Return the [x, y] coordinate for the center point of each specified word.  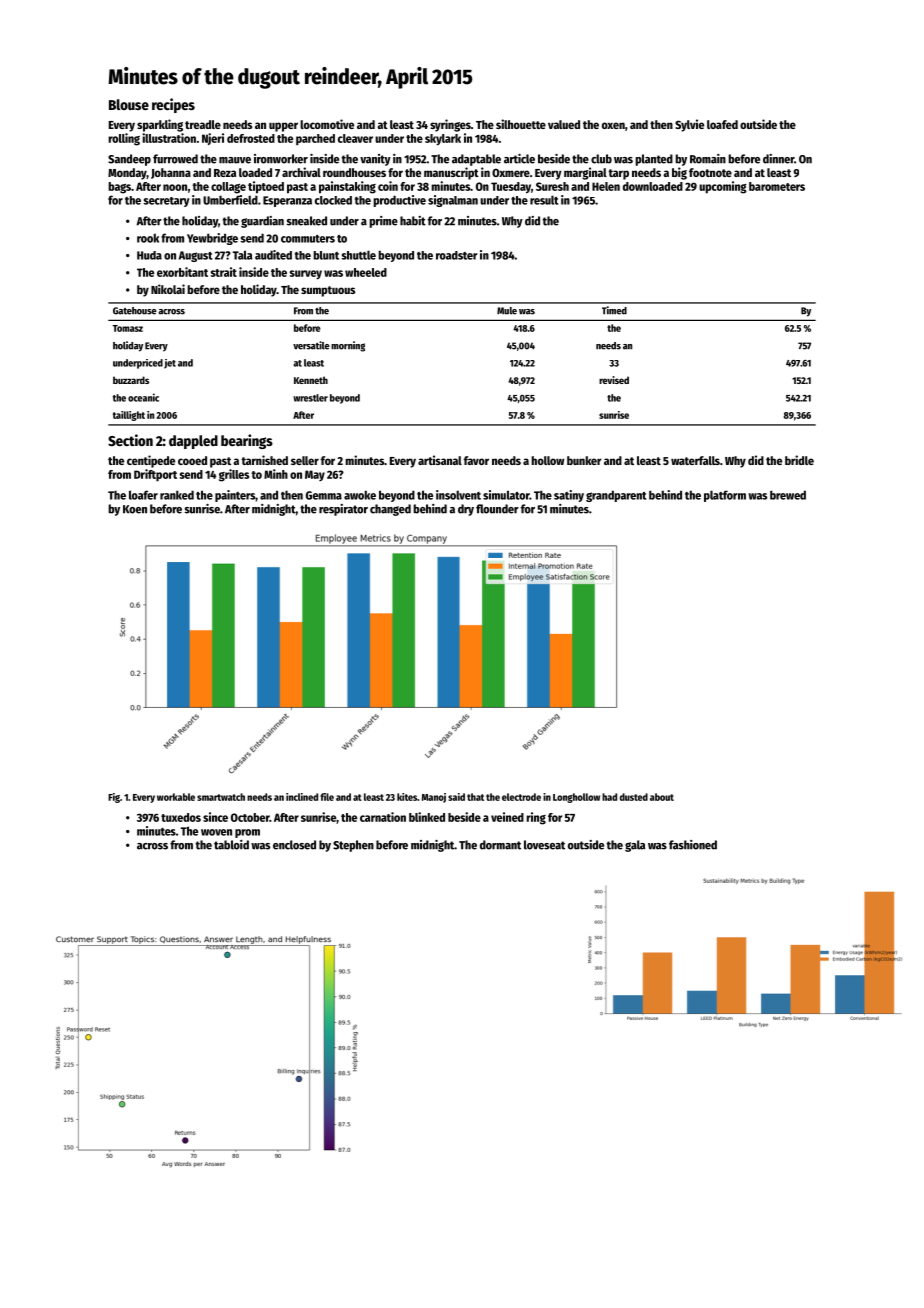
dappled [193, 442]
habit [413, 221]
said [456, 797]
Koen [135, 509]
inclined [302, 797]
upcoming [723, 187]
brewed [788, 495]
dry [466, 510]
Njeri [213, 139]
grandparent [616, 496]
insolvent [458, 495]
